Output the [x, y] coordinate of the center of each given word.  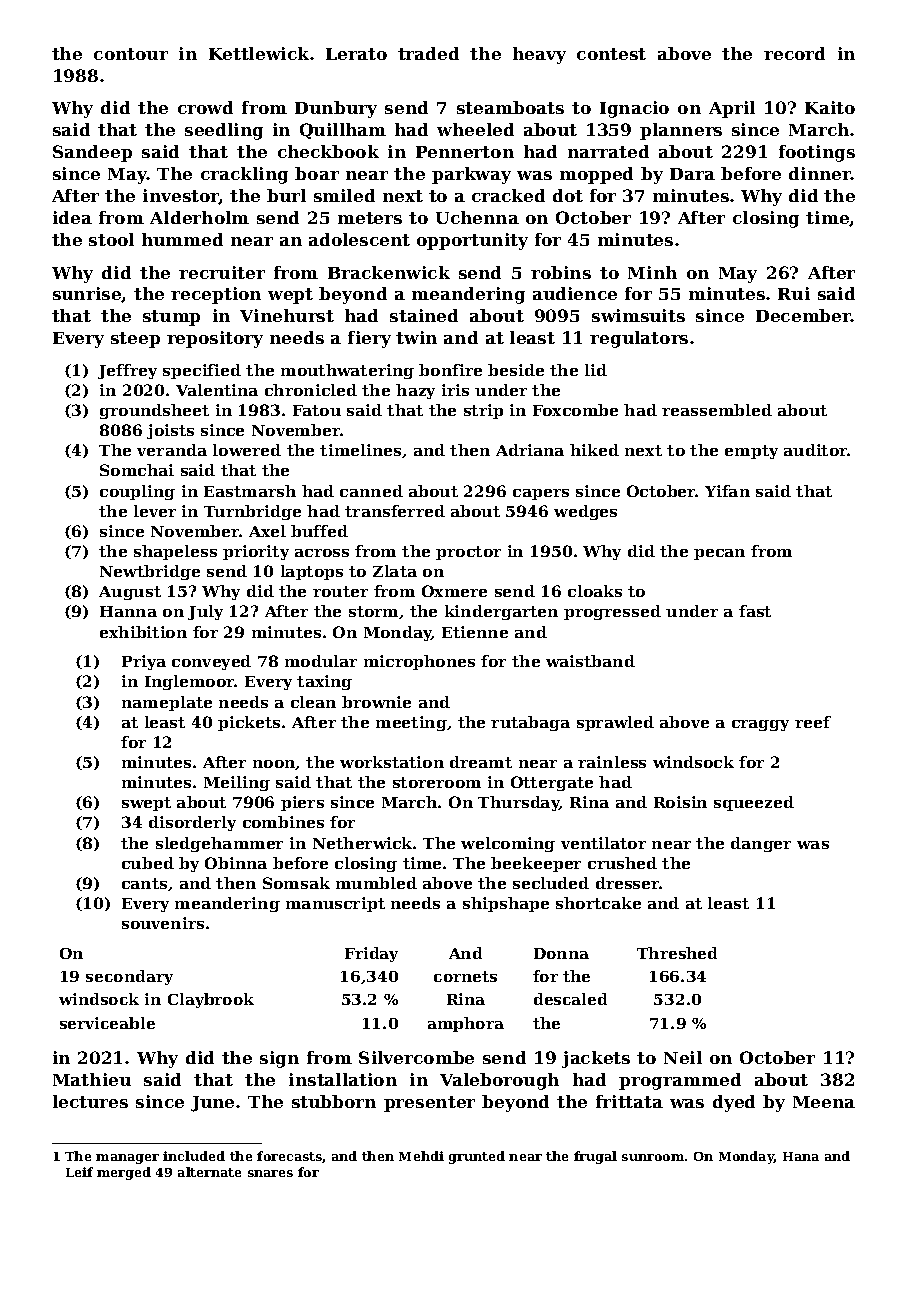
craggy [760, 725]
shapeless [175, 552]
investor [181, 196]
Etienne [475, 632]
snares [270, 1173]
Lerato [356, 54]
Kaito [830, 107]
